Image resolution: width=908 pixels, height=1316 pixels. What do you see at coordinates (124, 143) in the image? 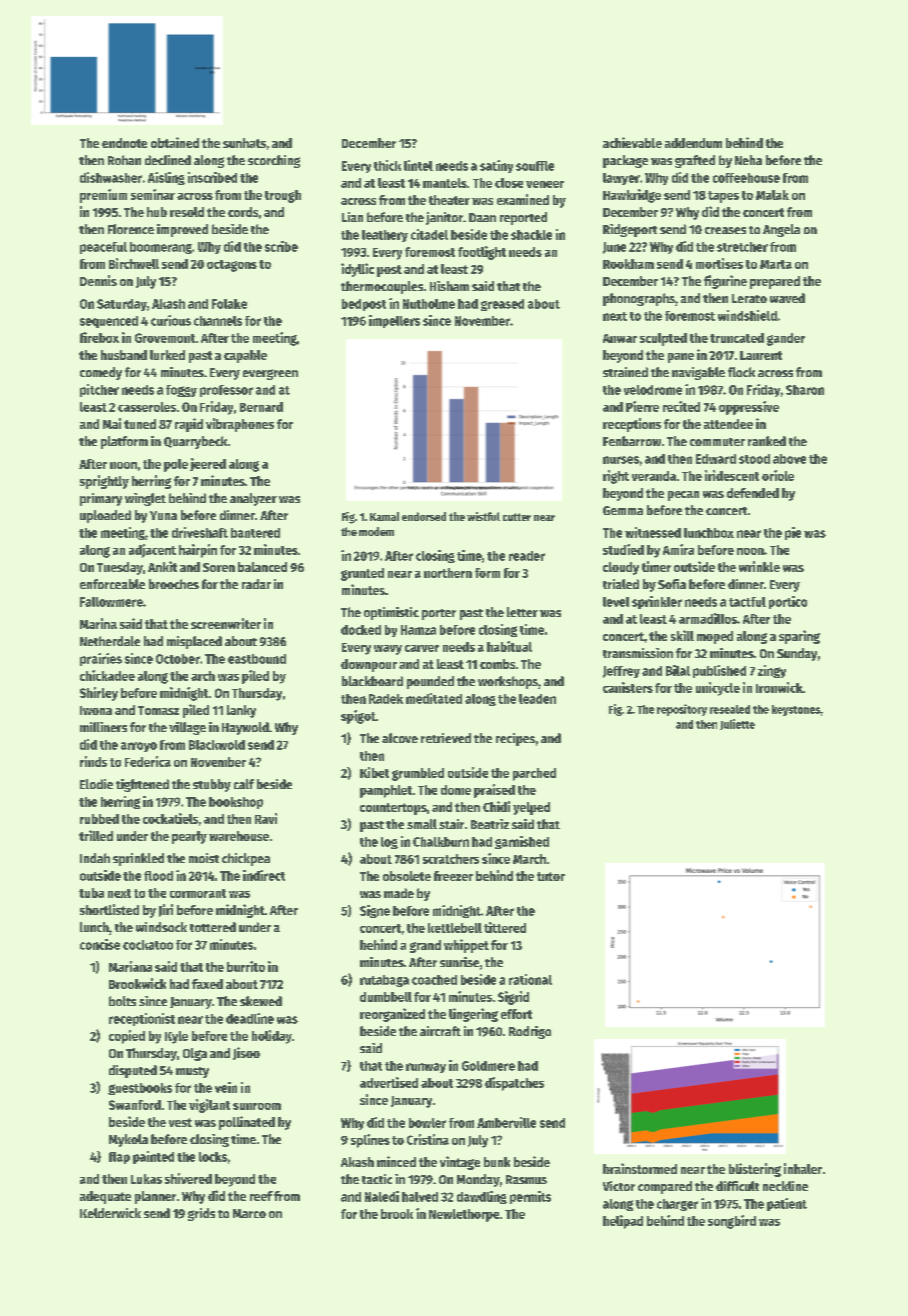
I see `endnote` at bounding box center [124, 143].
